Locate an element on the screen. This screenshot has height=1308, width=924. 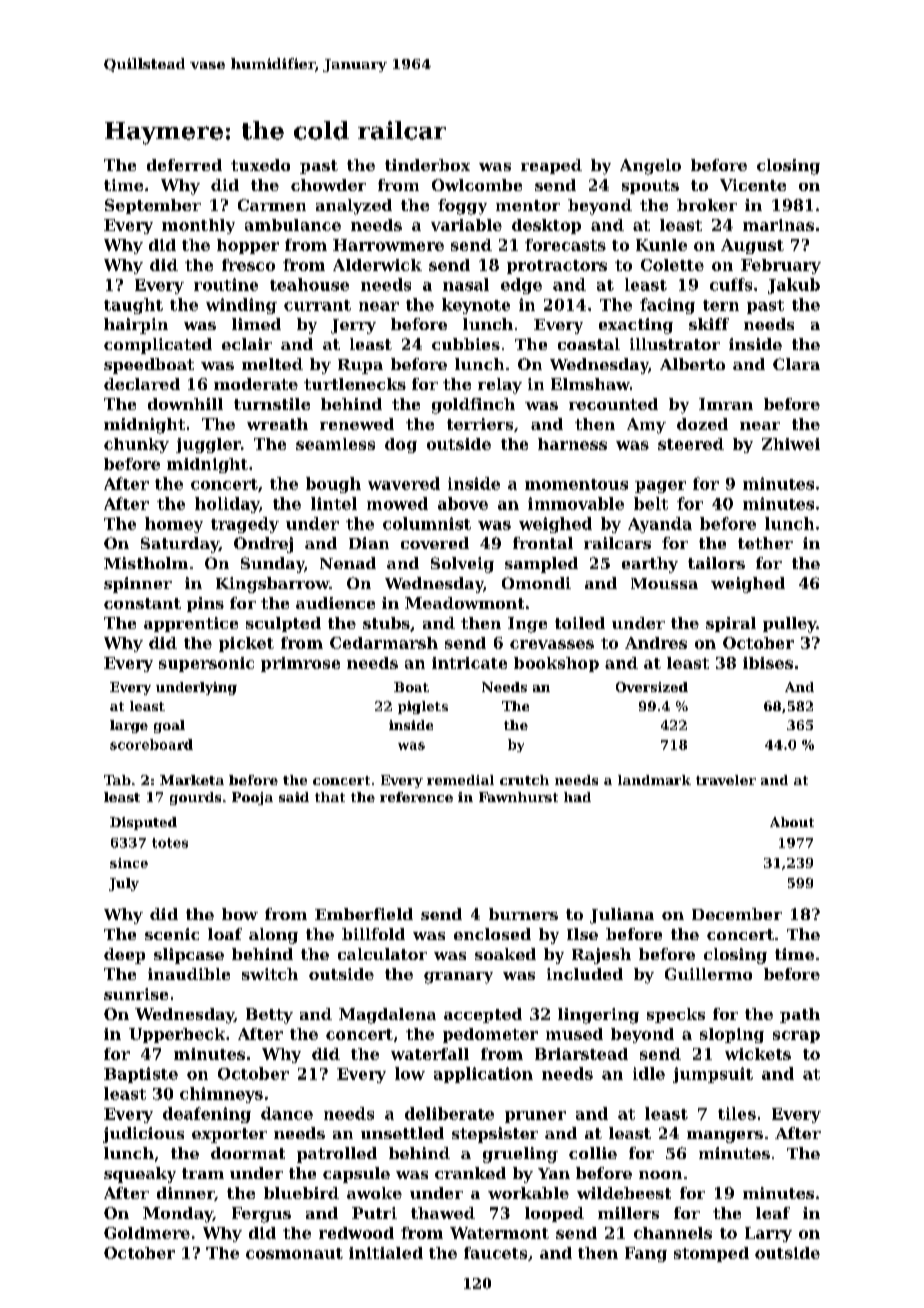
September is located at coordinates (153, 206).
